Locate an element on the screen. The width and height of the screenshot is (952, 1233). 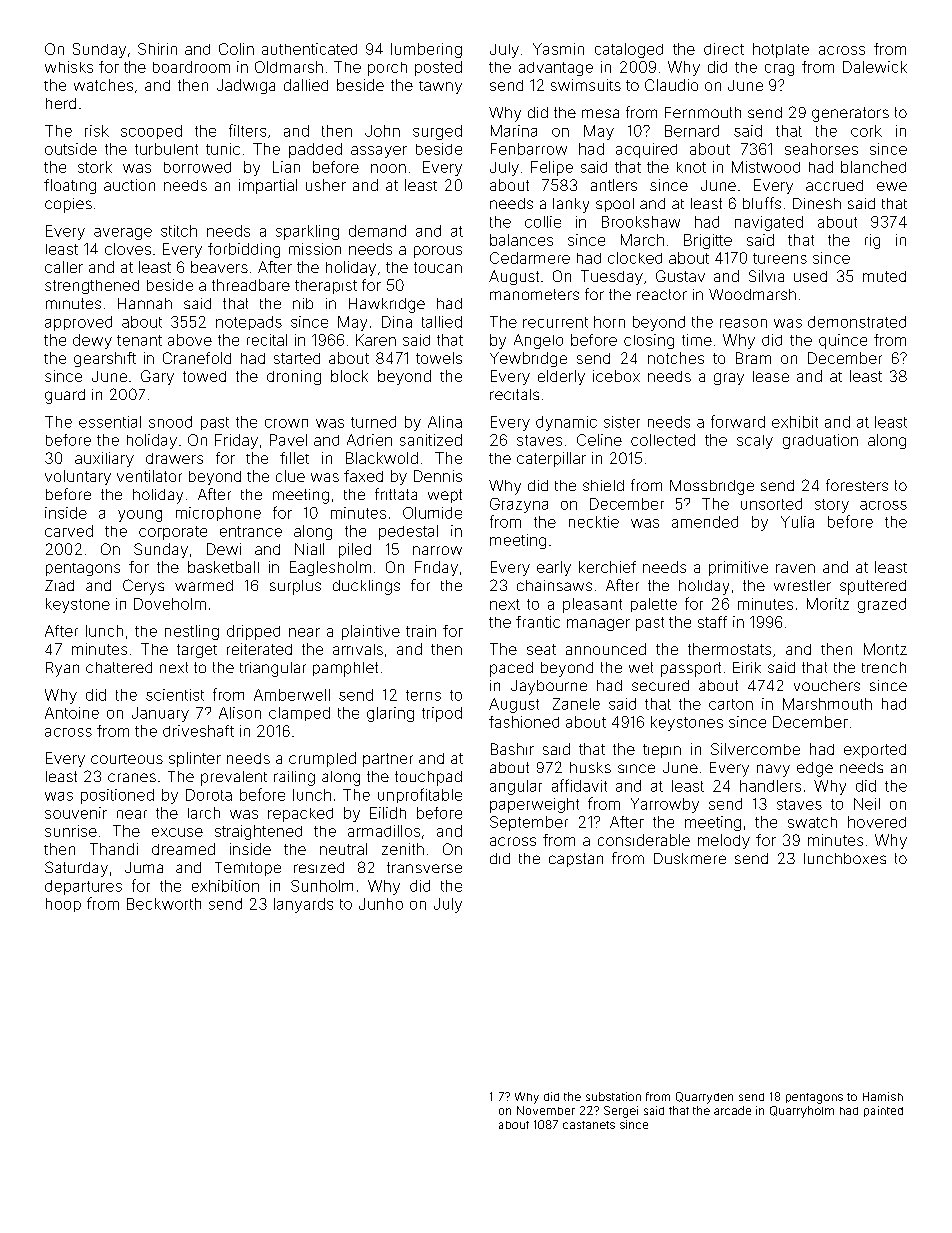
November is located at coordinates (546, 1110).
